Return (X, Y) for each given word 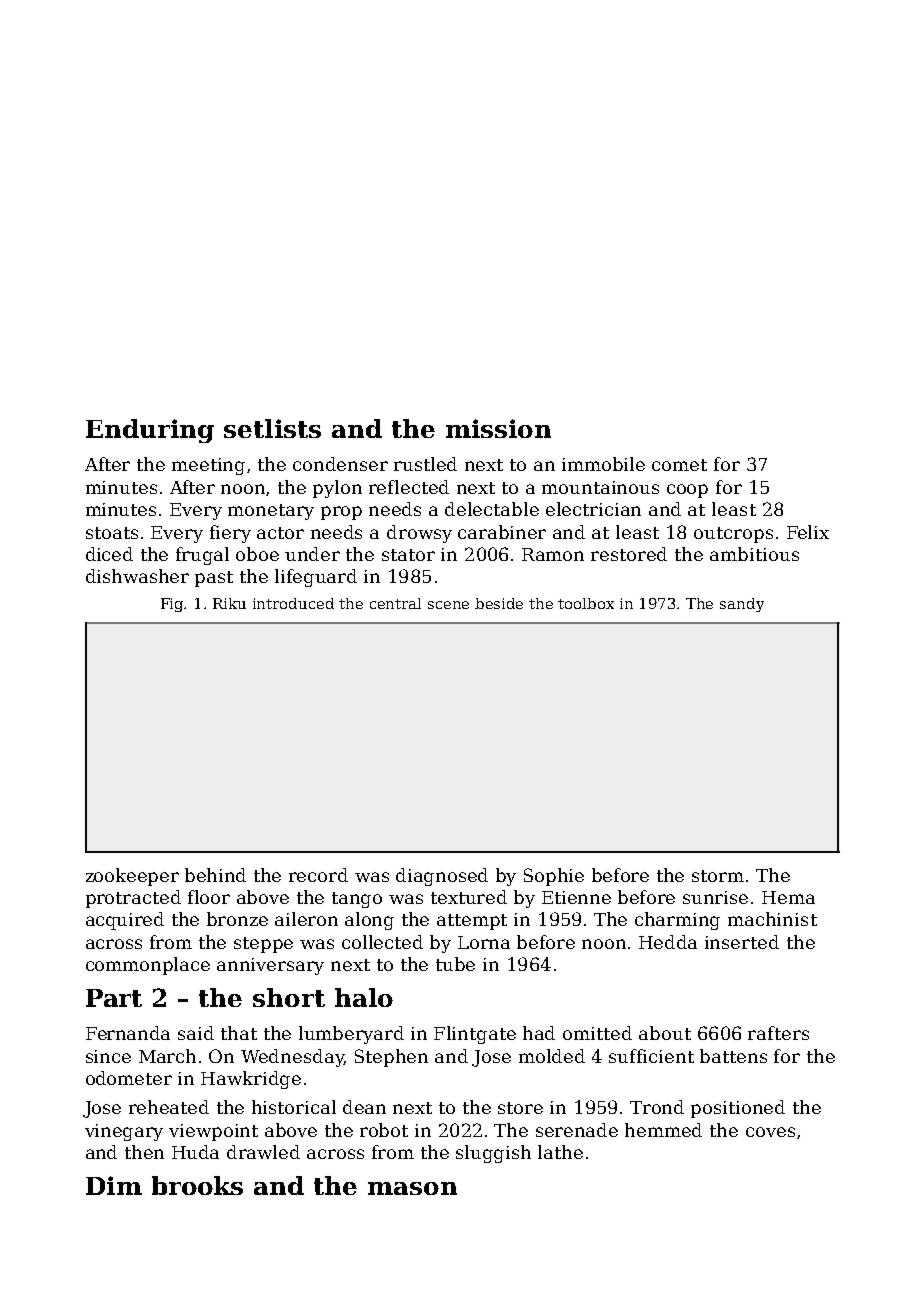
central (395, 603)
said (196, 1033)
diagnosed (442, 877)
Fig (173, 605)
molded (552, 1056)
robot (384, 1130)
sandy (742, 605)
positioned (738, 1109)
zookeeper (132, 877)
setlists (272, 428)
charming (677, 921)
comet (679, 465)
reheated (169, 1107)
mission (498, 428)
